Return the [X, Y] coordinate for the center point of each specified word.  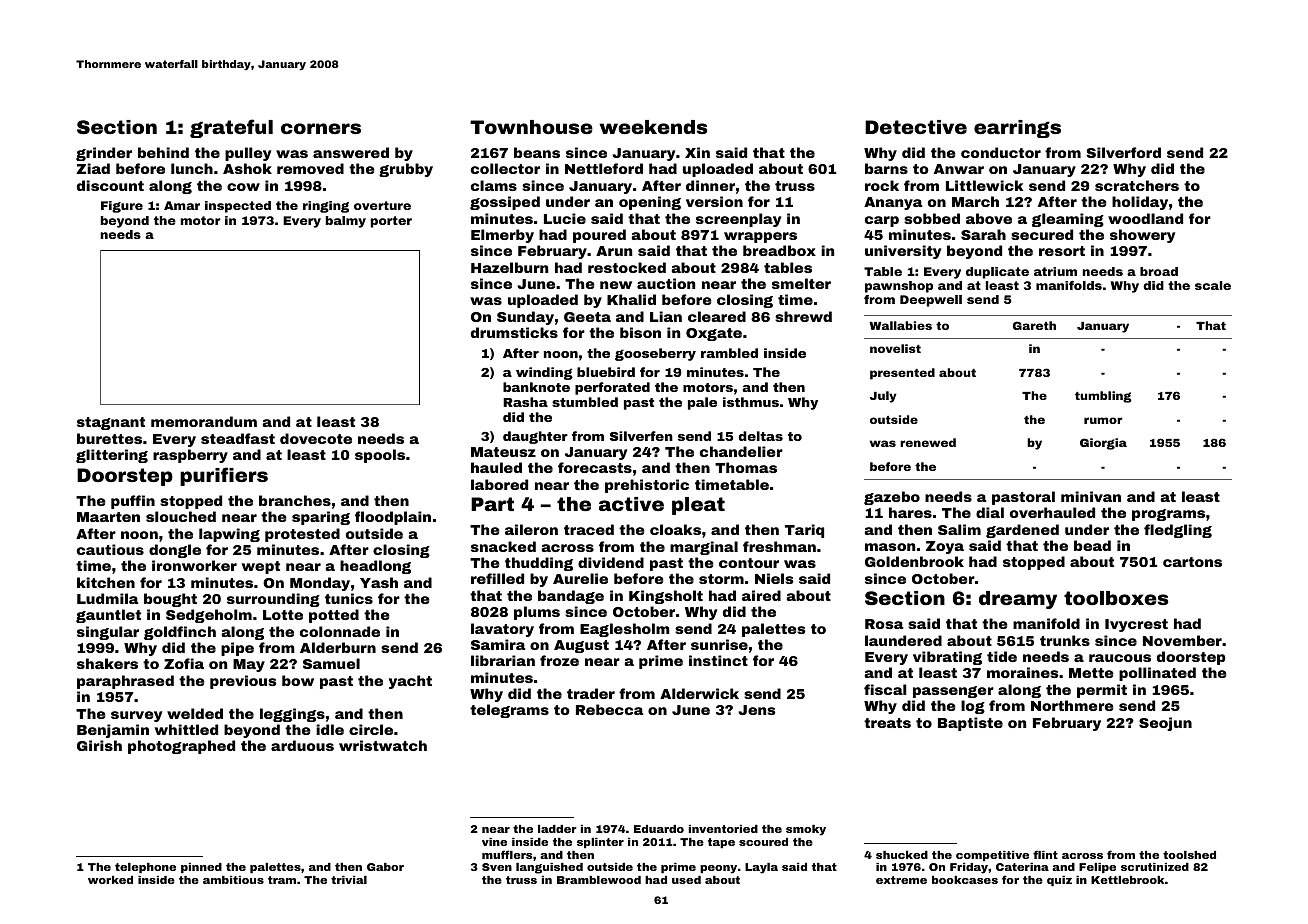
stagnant [111, 423]
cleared [717, 316]
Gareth [1034, 325]
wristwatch [383, 745]
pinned [201, 868]
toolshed [1189, 855]
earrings [1017, 129]
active [631, 504]
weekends [653, 127]
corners [321, 128]
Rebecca [609, 709]
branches [295, 500]
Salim [959, 529]
